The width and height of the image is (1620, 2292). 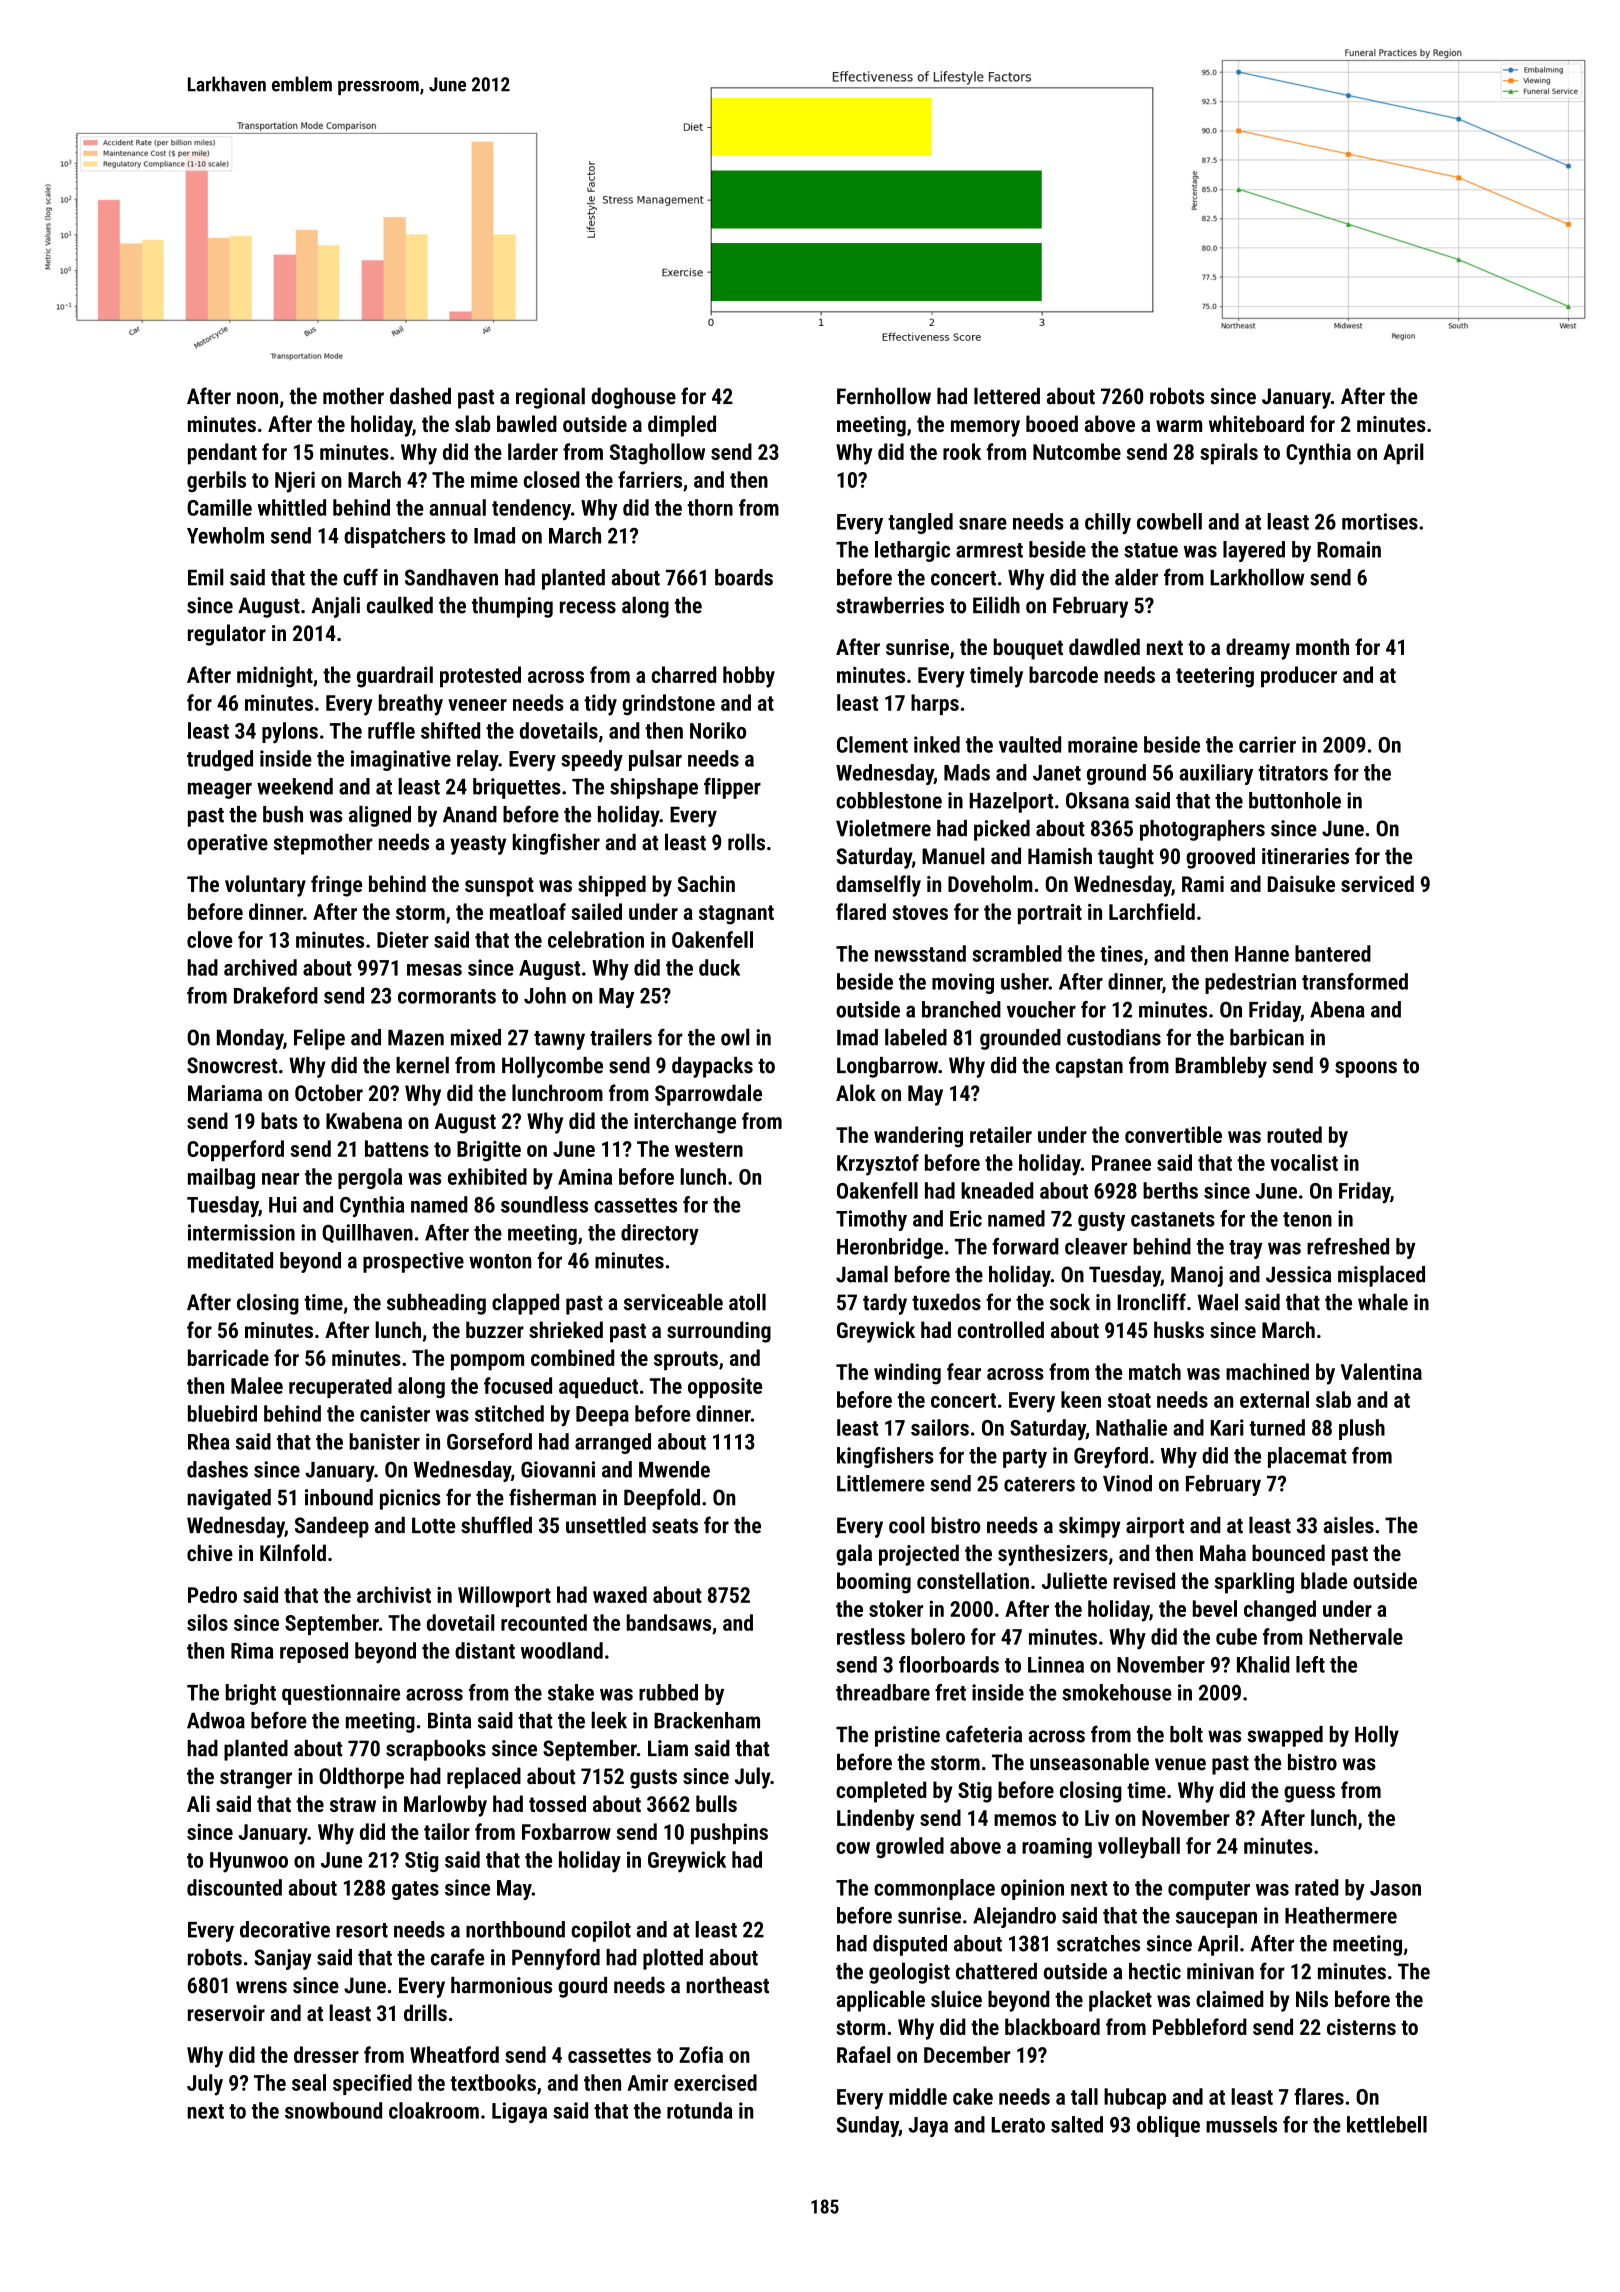 I want to click on smokehouse, so click(x=1117, y=1692).
